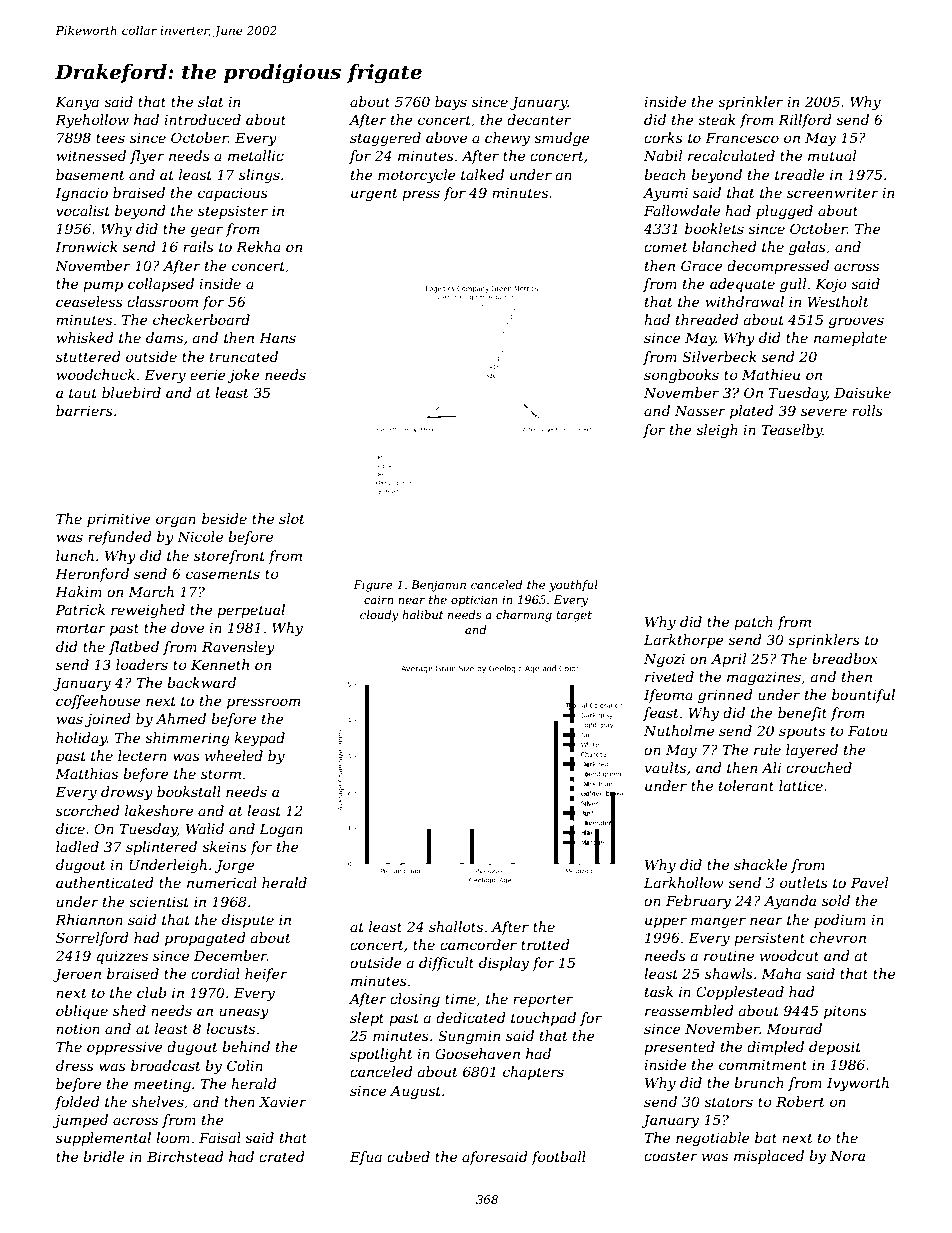 This screenshot has height=1233, width=952. I want to click on Rillford, so click(805, 121).
